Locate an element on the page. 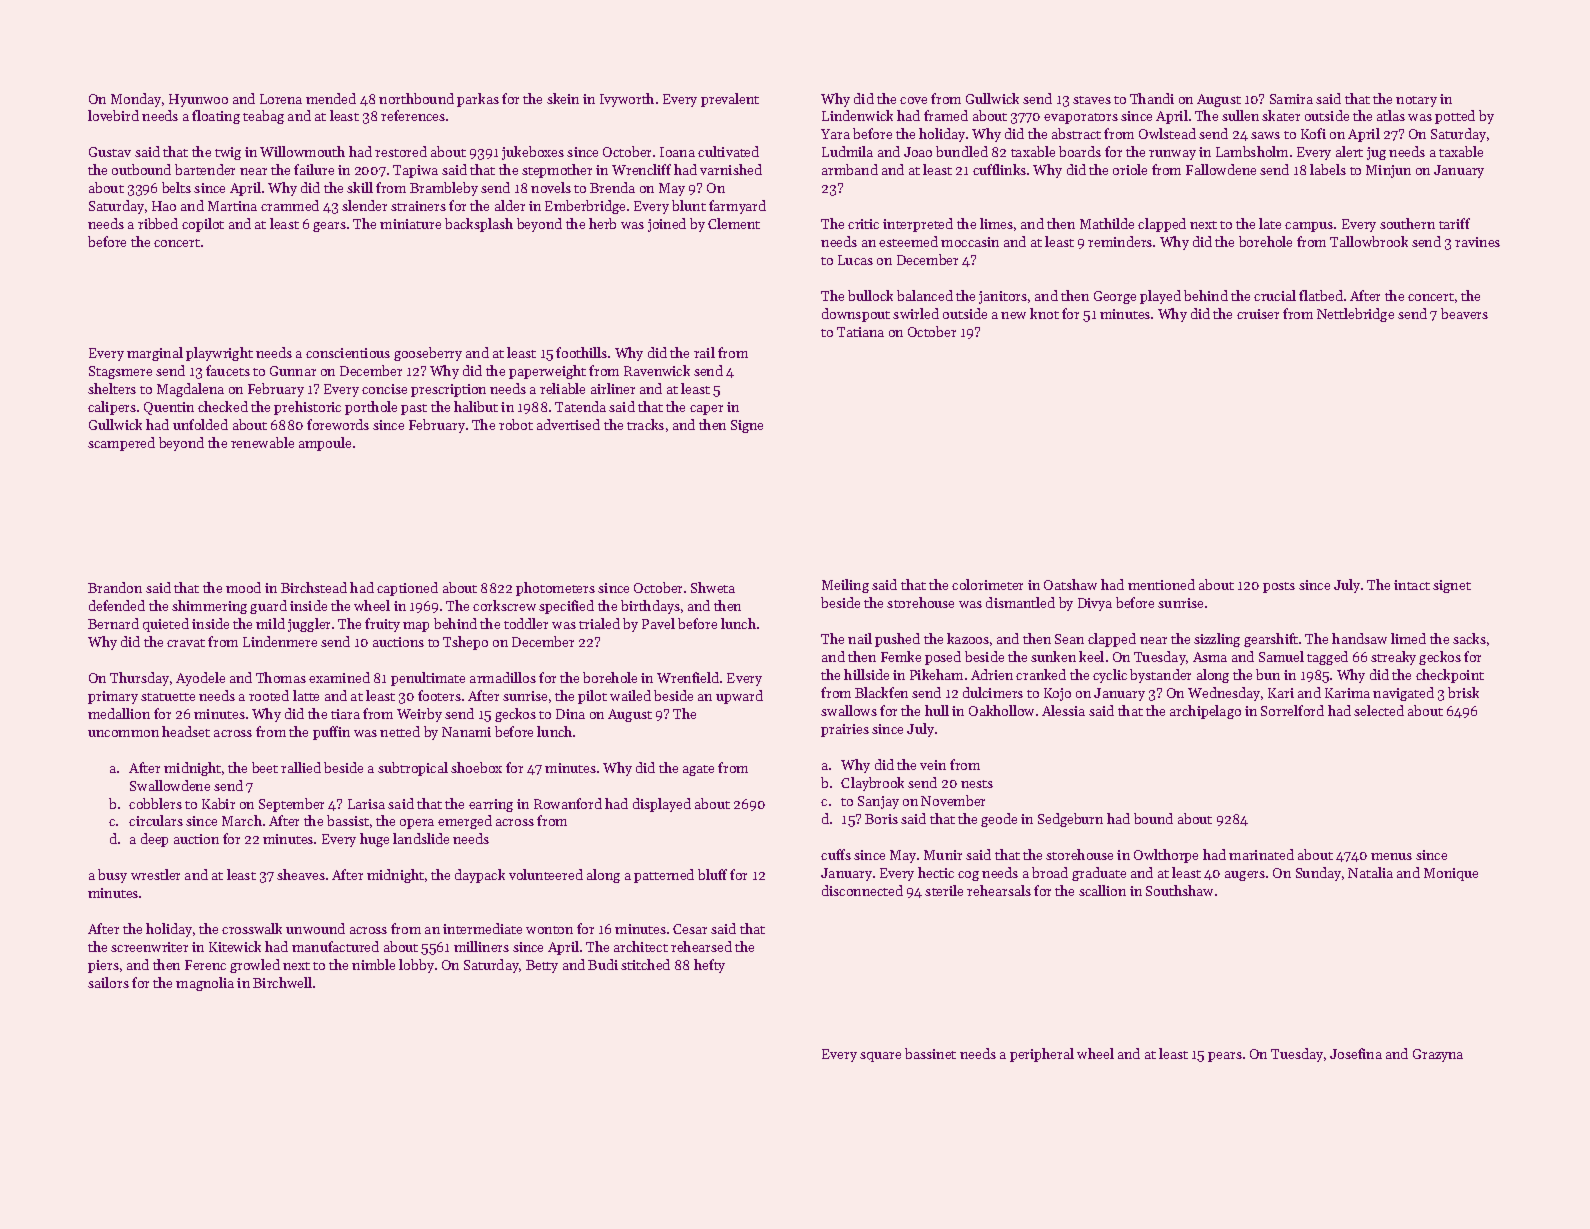  Samira is located at coordinates (1291, 99).
